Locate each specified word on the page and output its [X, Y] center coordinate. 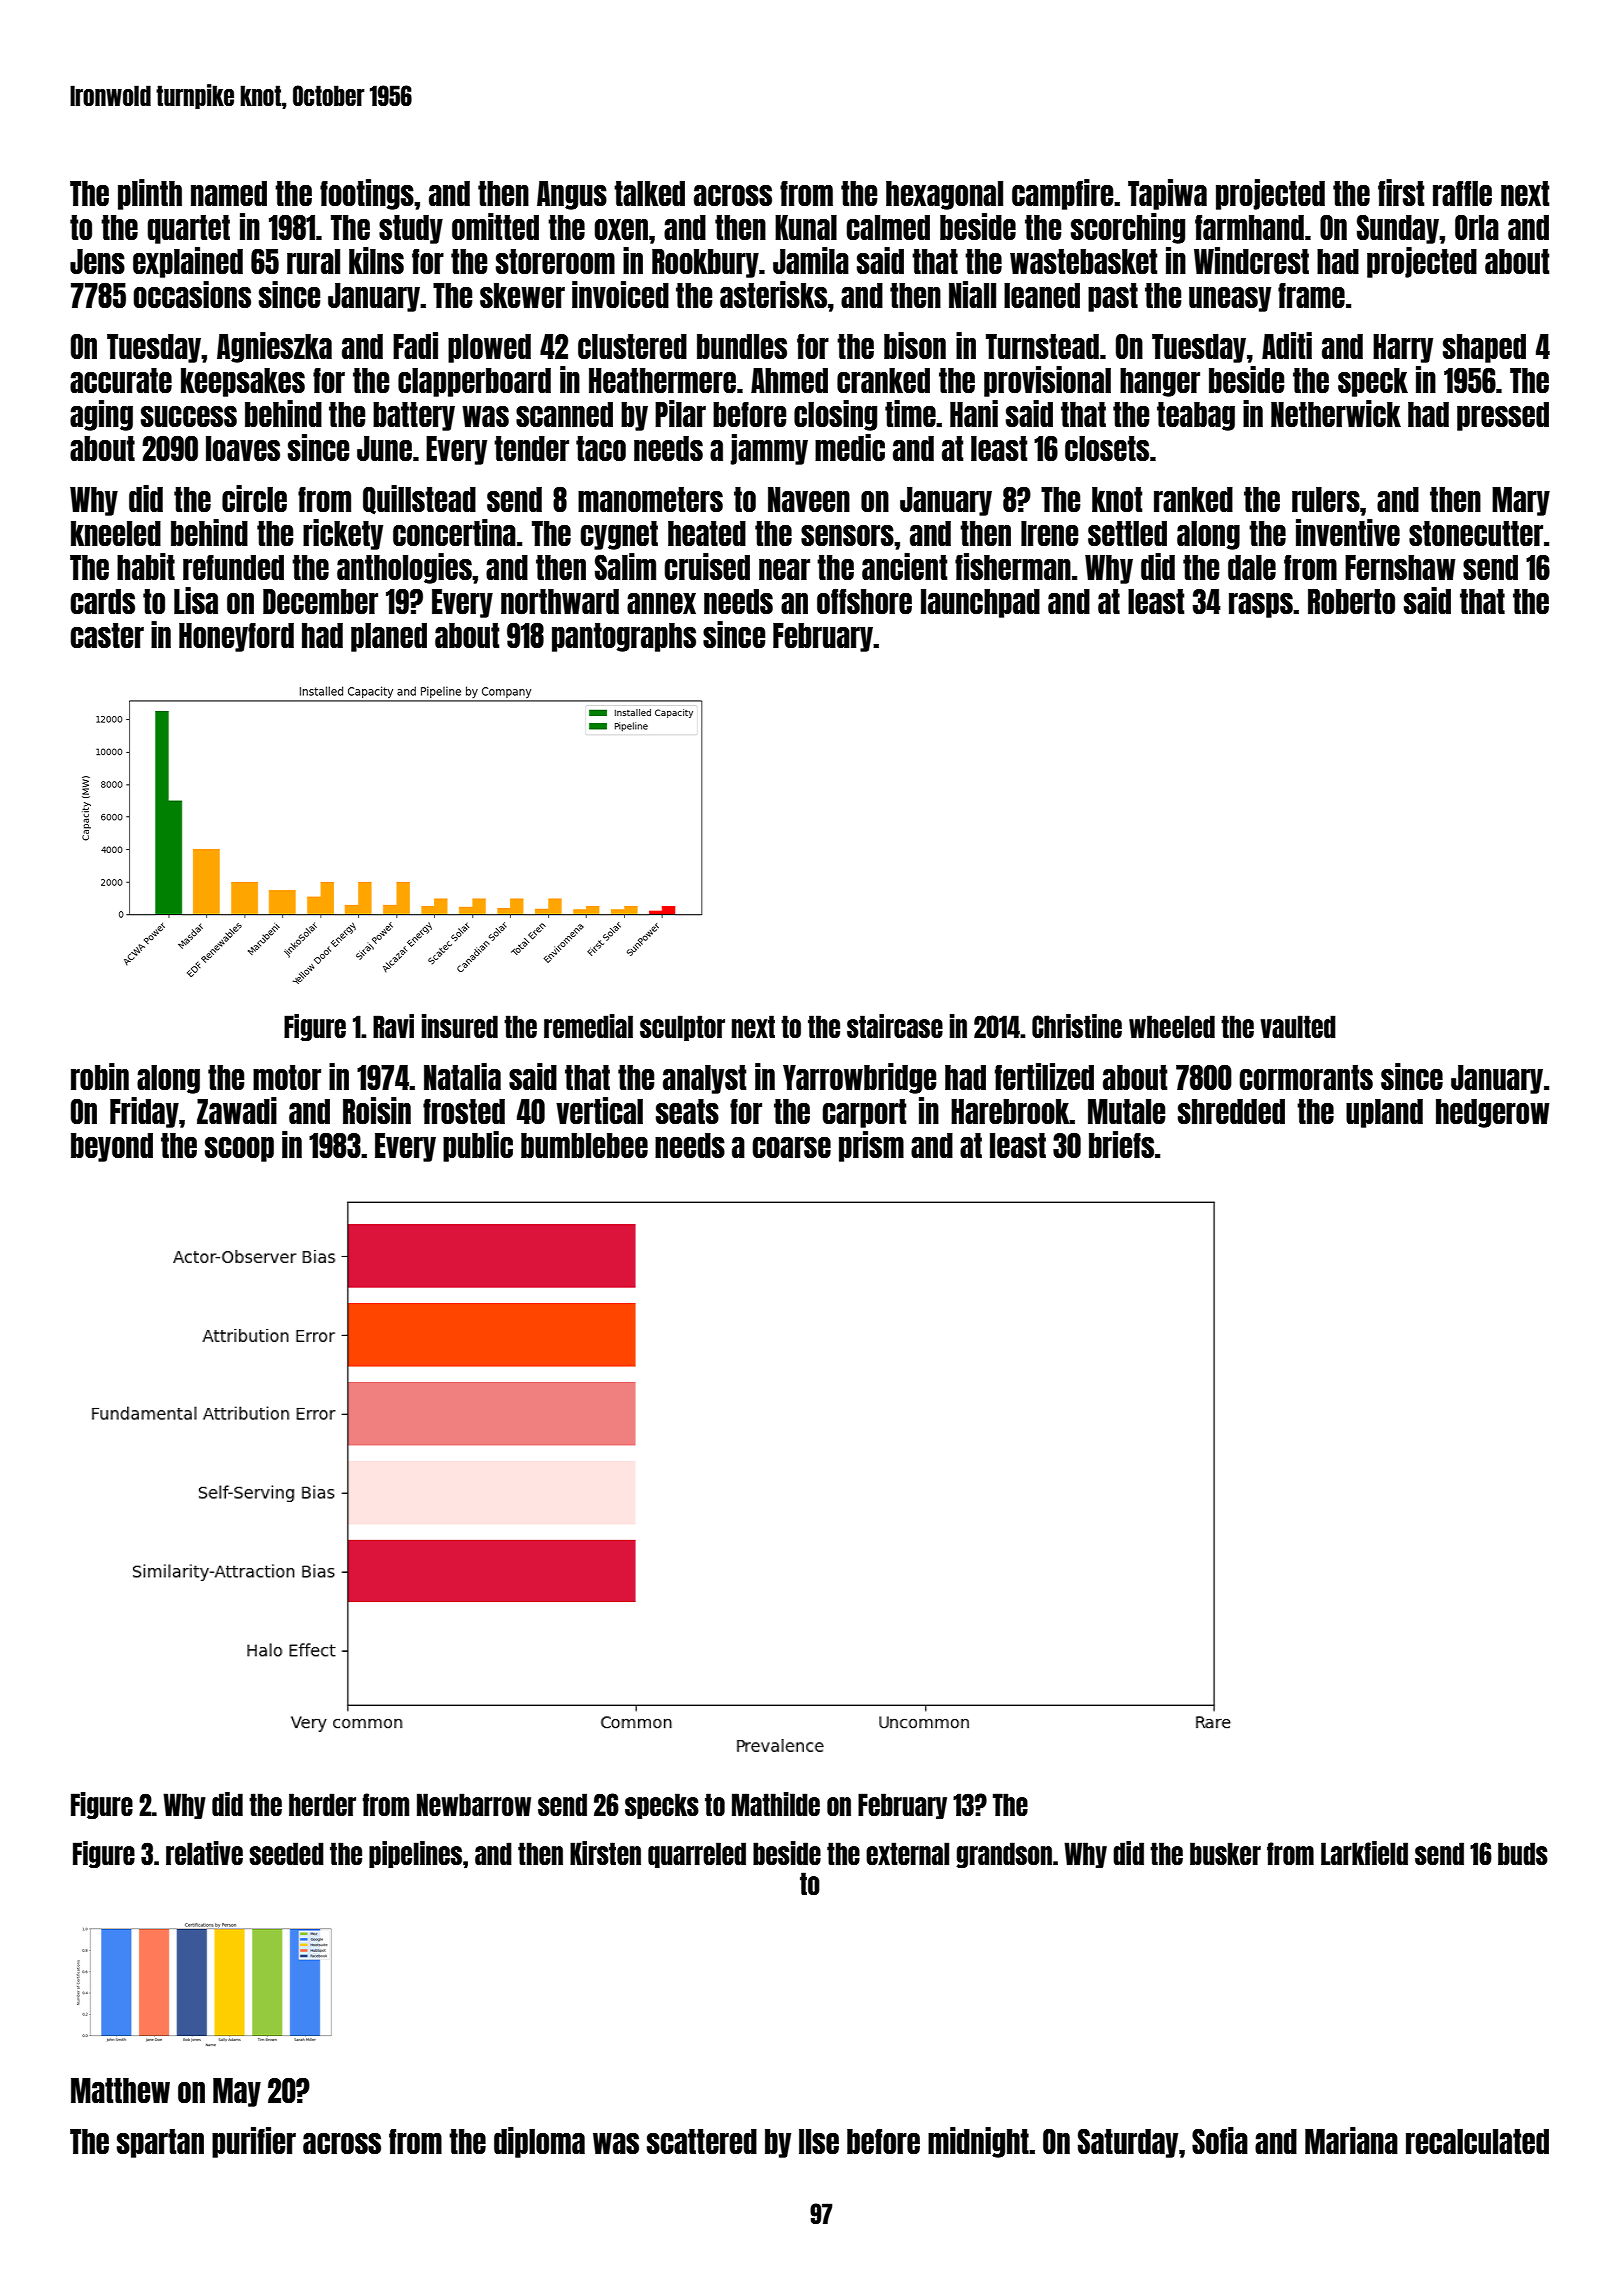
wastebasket [1083, 261]
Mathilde [776, 1804]
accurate [121, 380]
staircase [895, 1026]
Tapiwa [1167, 194]
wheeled [1172, 1026]
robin [100, 1076]
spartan [160, 2143]
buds [1523, 1853]
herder [322, 1804]
